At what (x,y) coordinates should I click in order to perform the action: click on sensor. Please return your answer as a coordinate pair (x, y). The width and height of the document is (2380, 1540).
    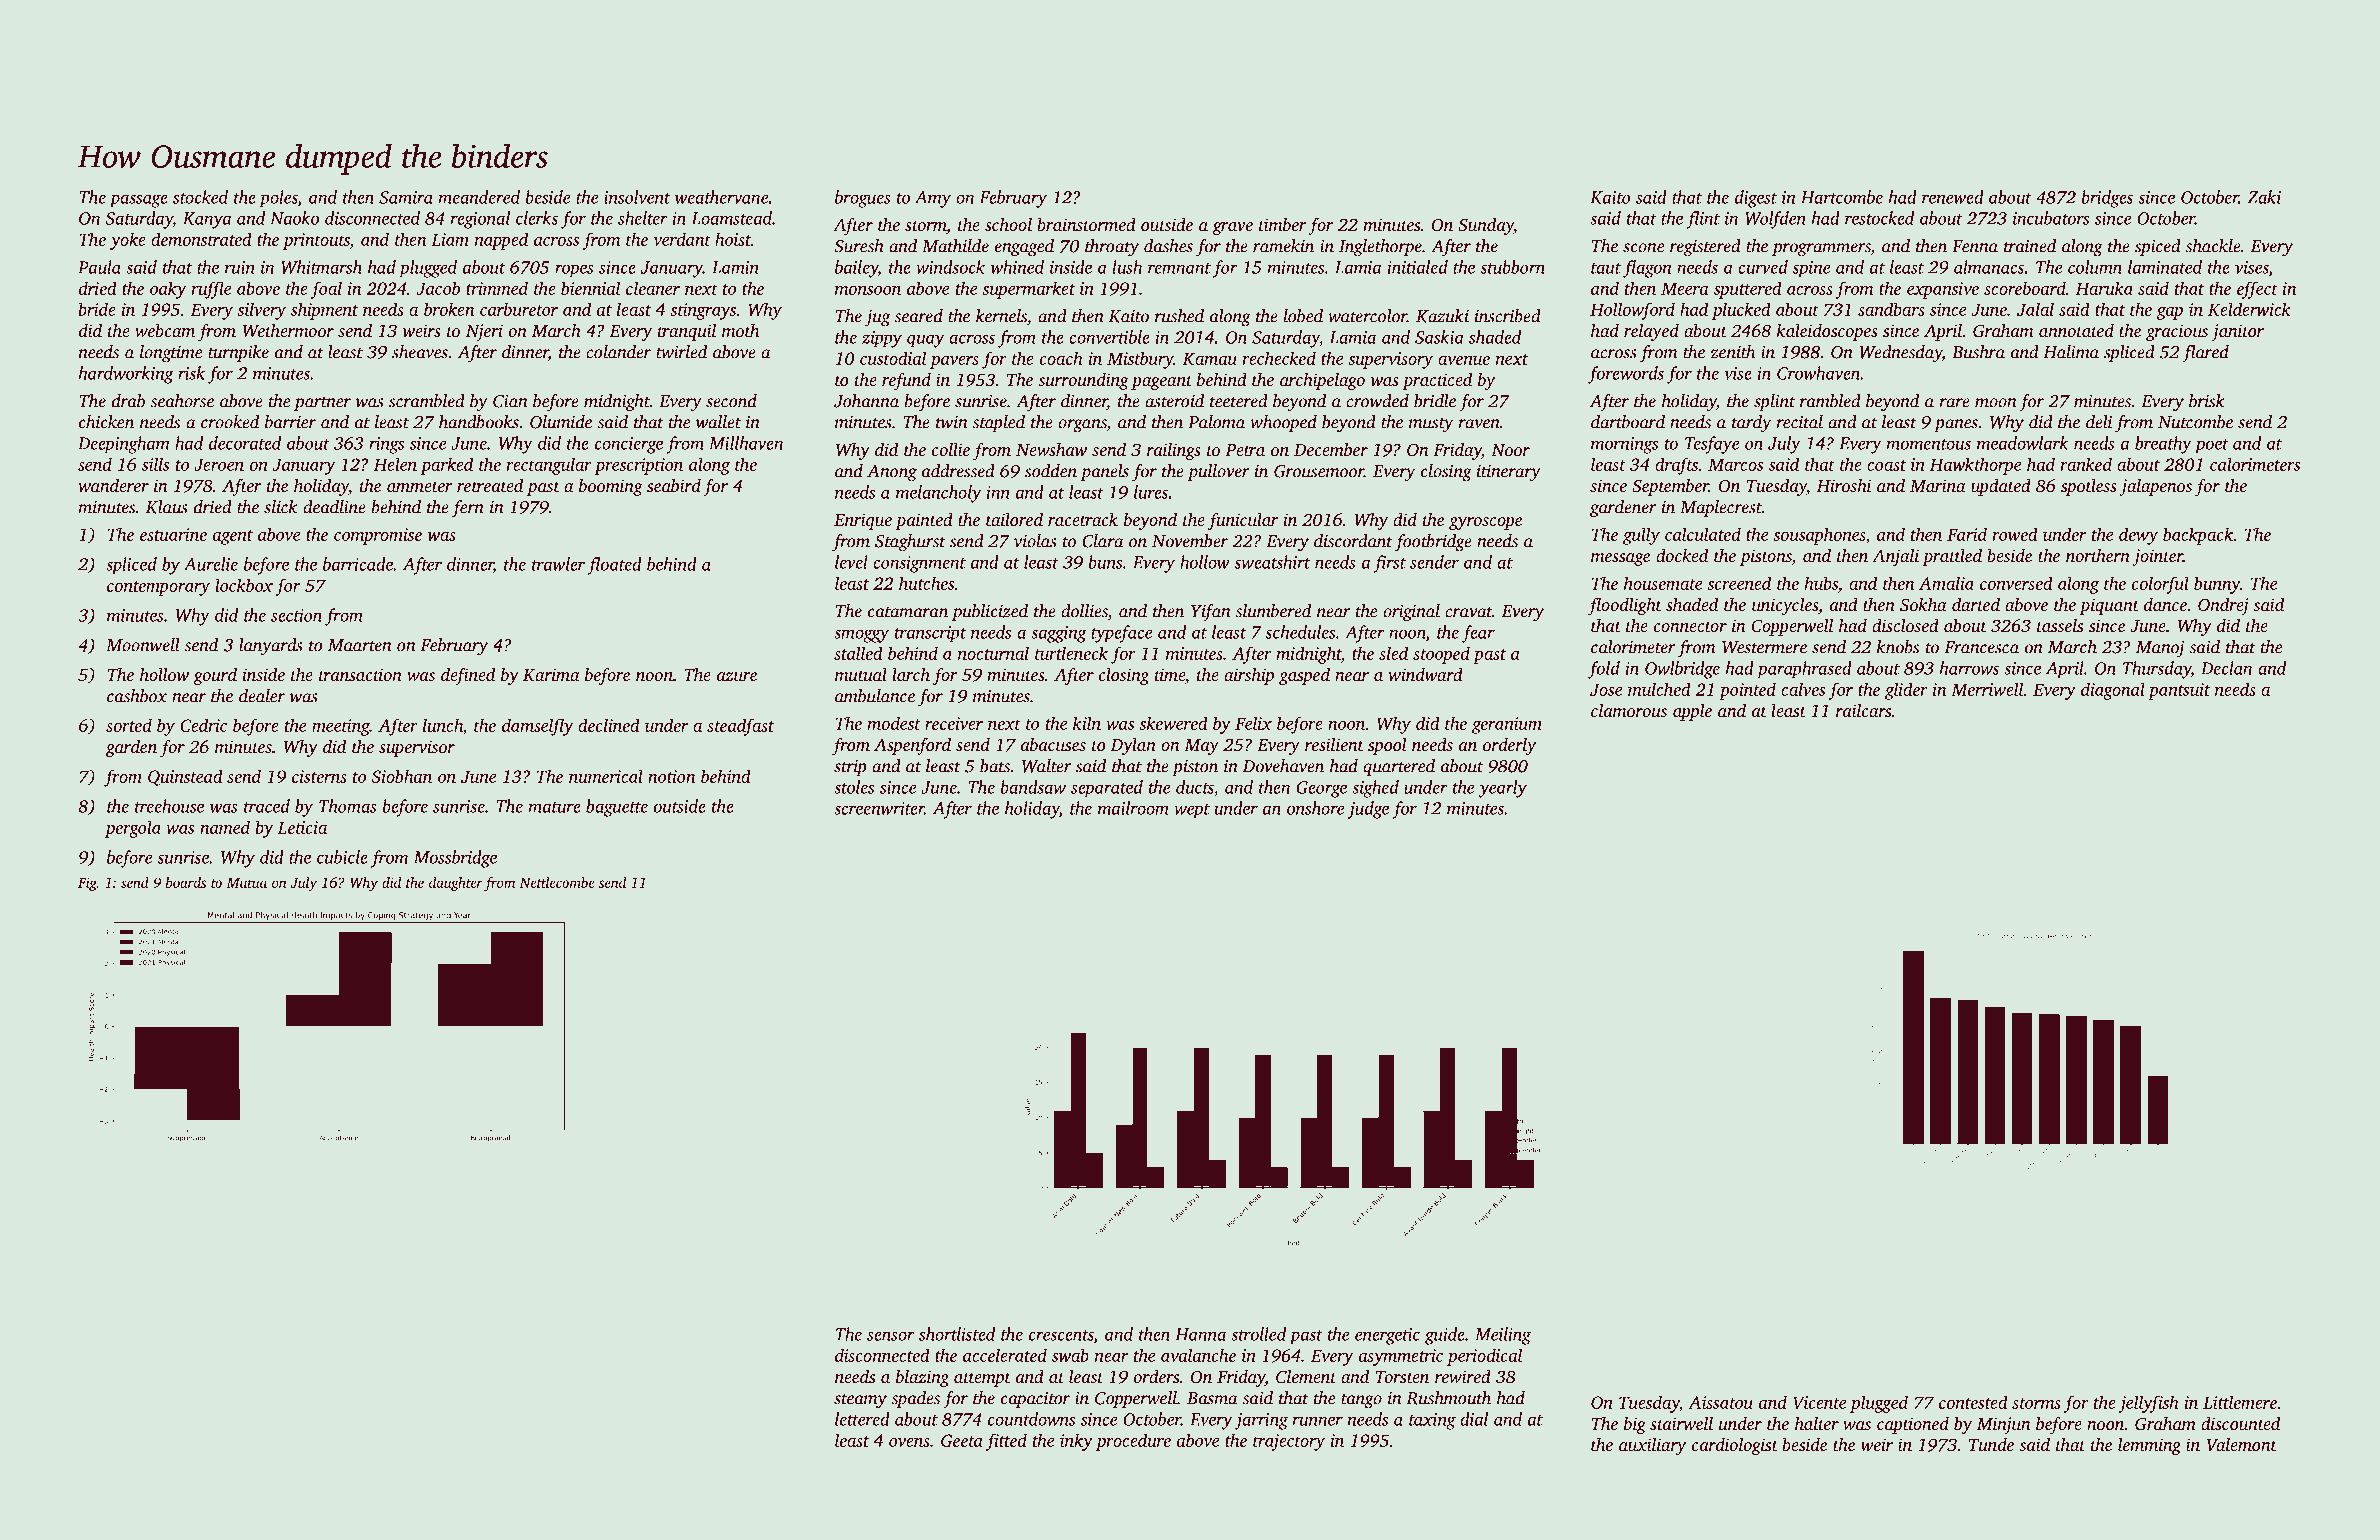
    Looking at the image, I should click on (891, 1336).
